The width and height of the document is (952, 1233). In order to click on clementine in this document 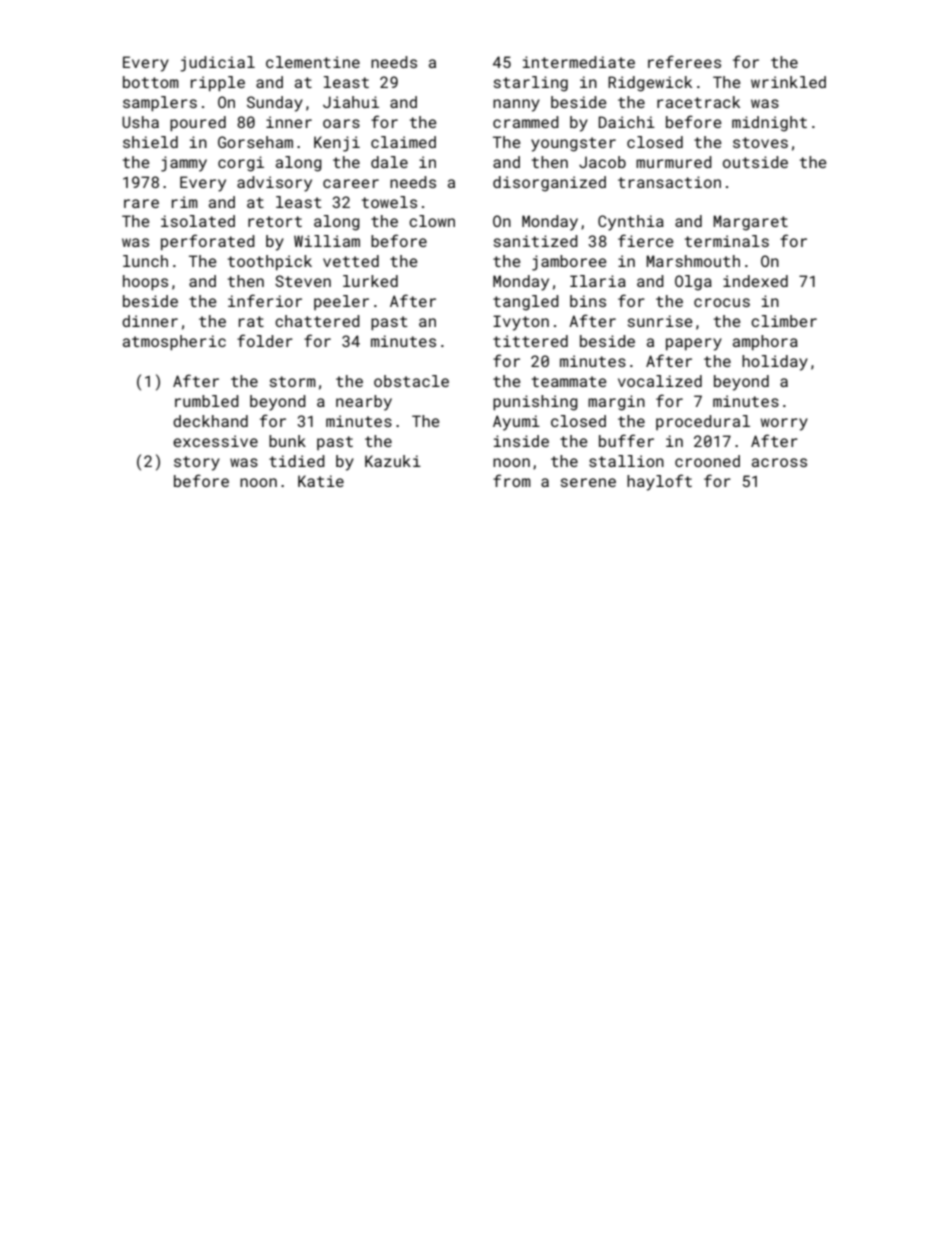, I will do `click(313, 62)`.
